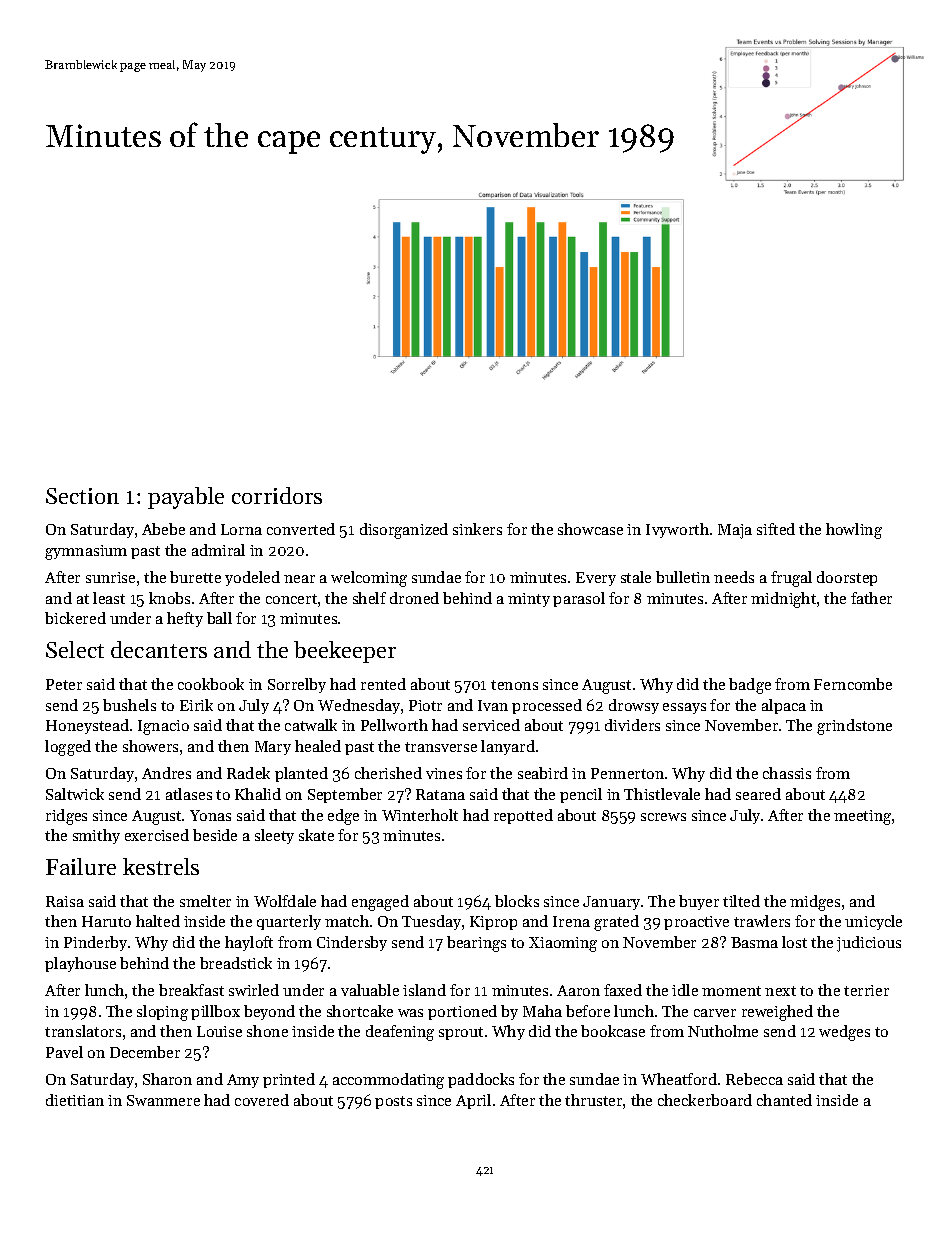  Describe the element at coordinates (477, 529) in the screenshot. I see `sinkers` at that location.
